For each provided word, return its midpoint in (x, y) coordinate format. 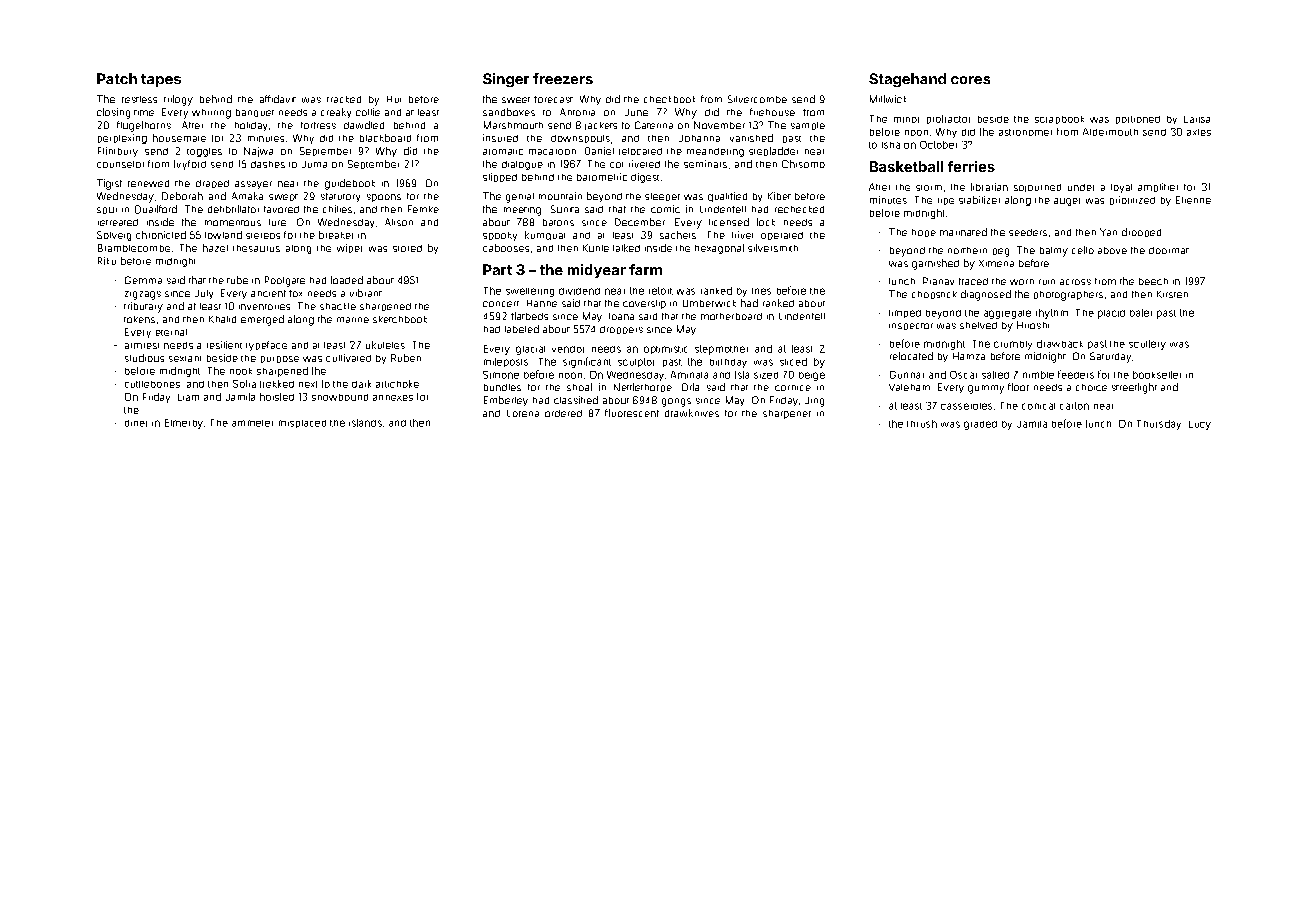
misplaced (302, 424)
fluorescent (632, 413)
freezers (563, 78)
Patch (117, 78)
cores (970, 80)
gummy (986, 389)
